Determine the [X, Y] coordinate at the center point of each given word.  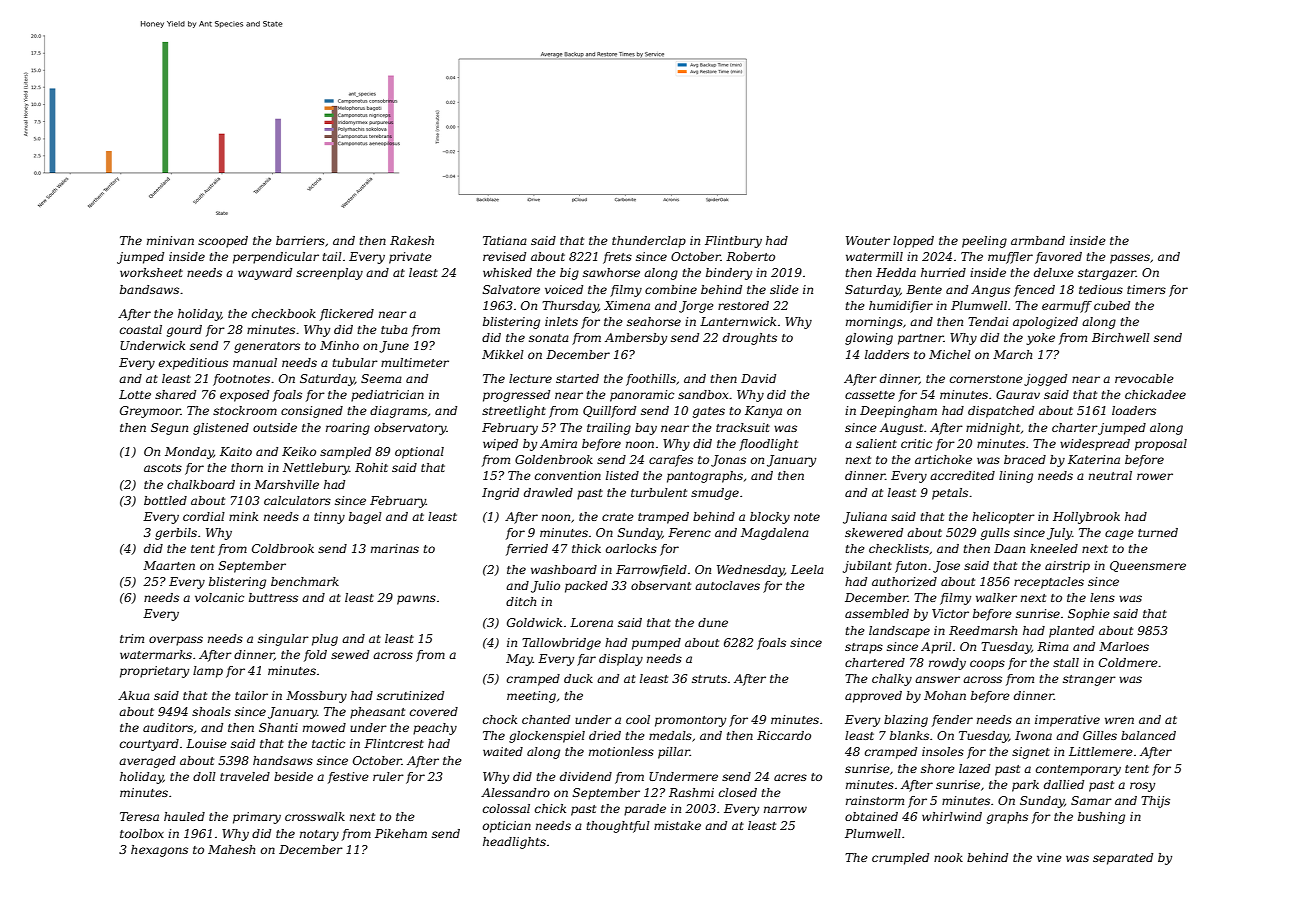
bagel [365, 518]
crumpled [900, 859]
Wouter [868, 240]
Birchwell [1121, 337]
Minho [339, 345]
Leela [807, 569]
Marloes [1124, 646]
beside [293, 776]
